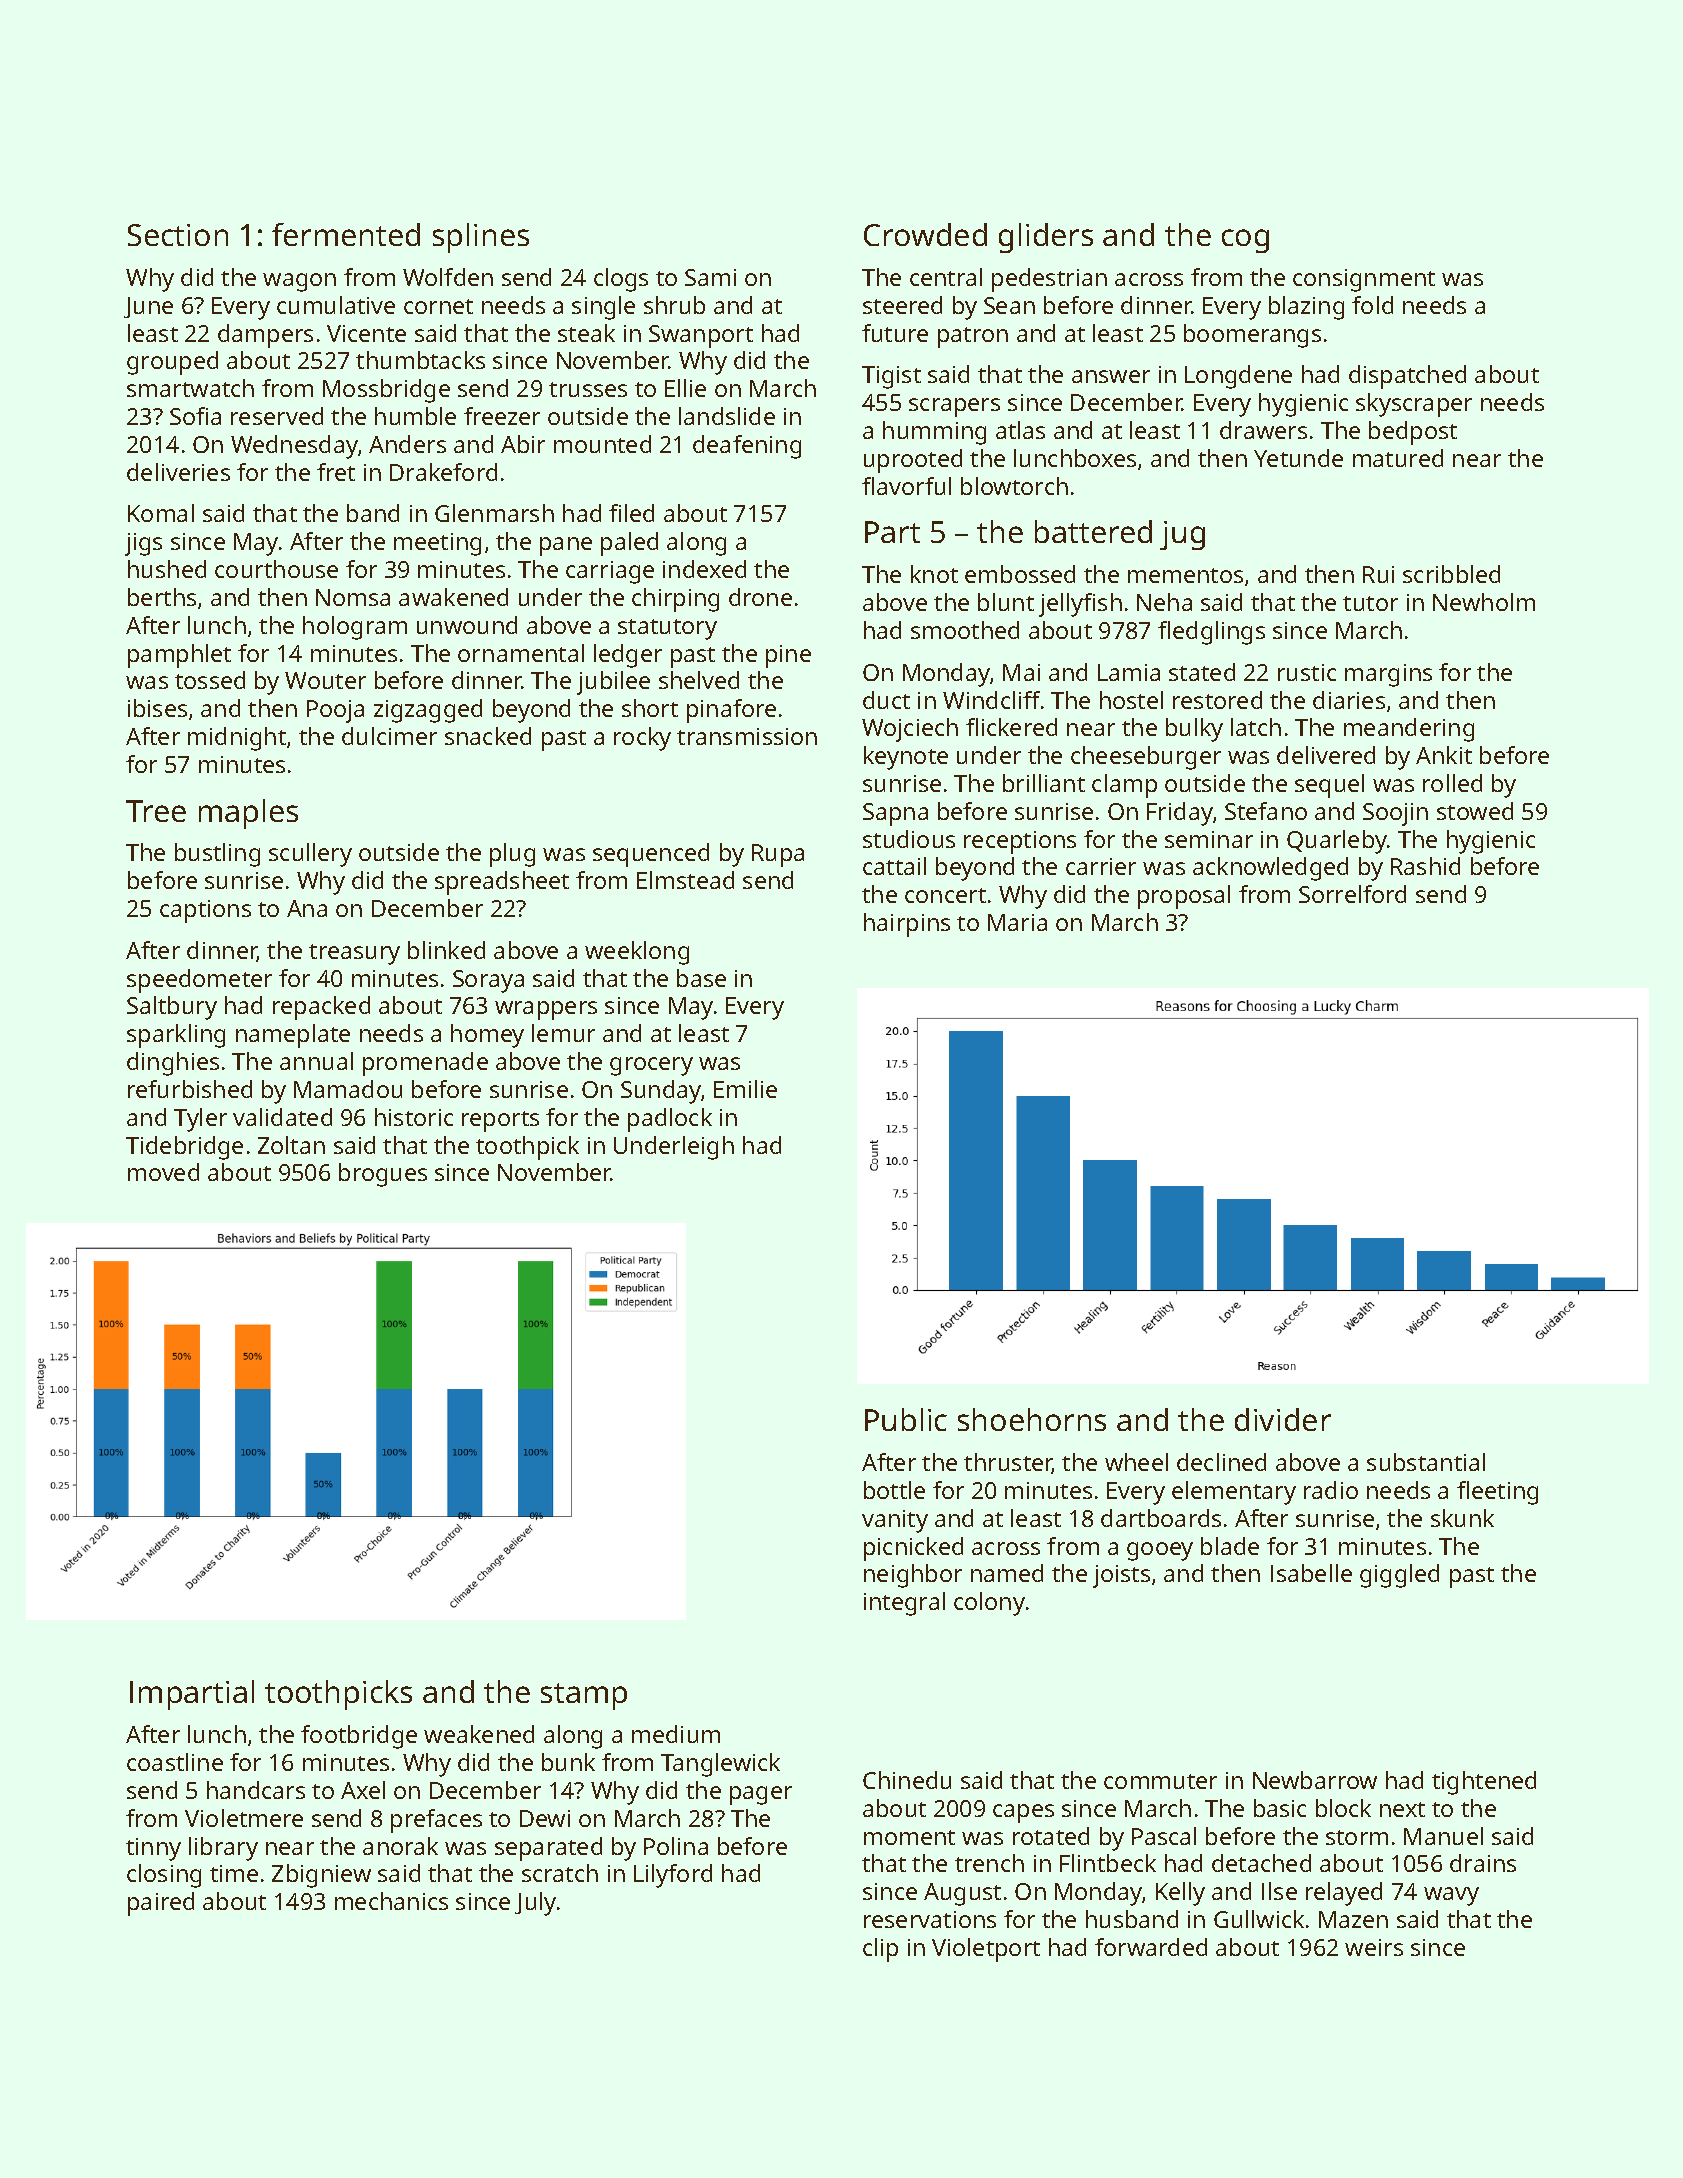 The image size is (1683, 2178). Describe the element at coordinates (428, 711) in the screenshot. I see `zigzagged` at that location.
